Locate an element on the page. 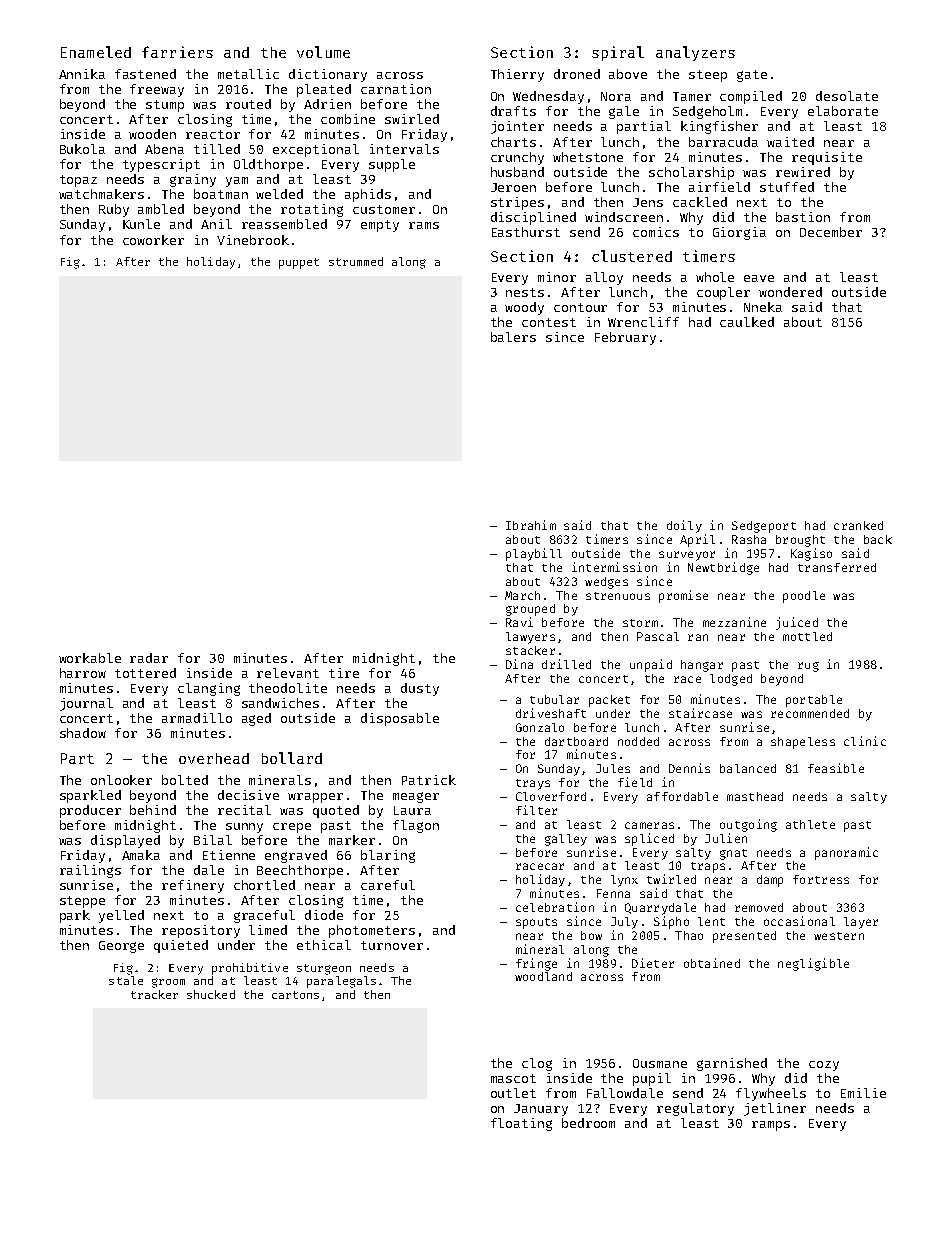 This document has width=952, height=1233. coworker is located at coordinates (153, 240).
